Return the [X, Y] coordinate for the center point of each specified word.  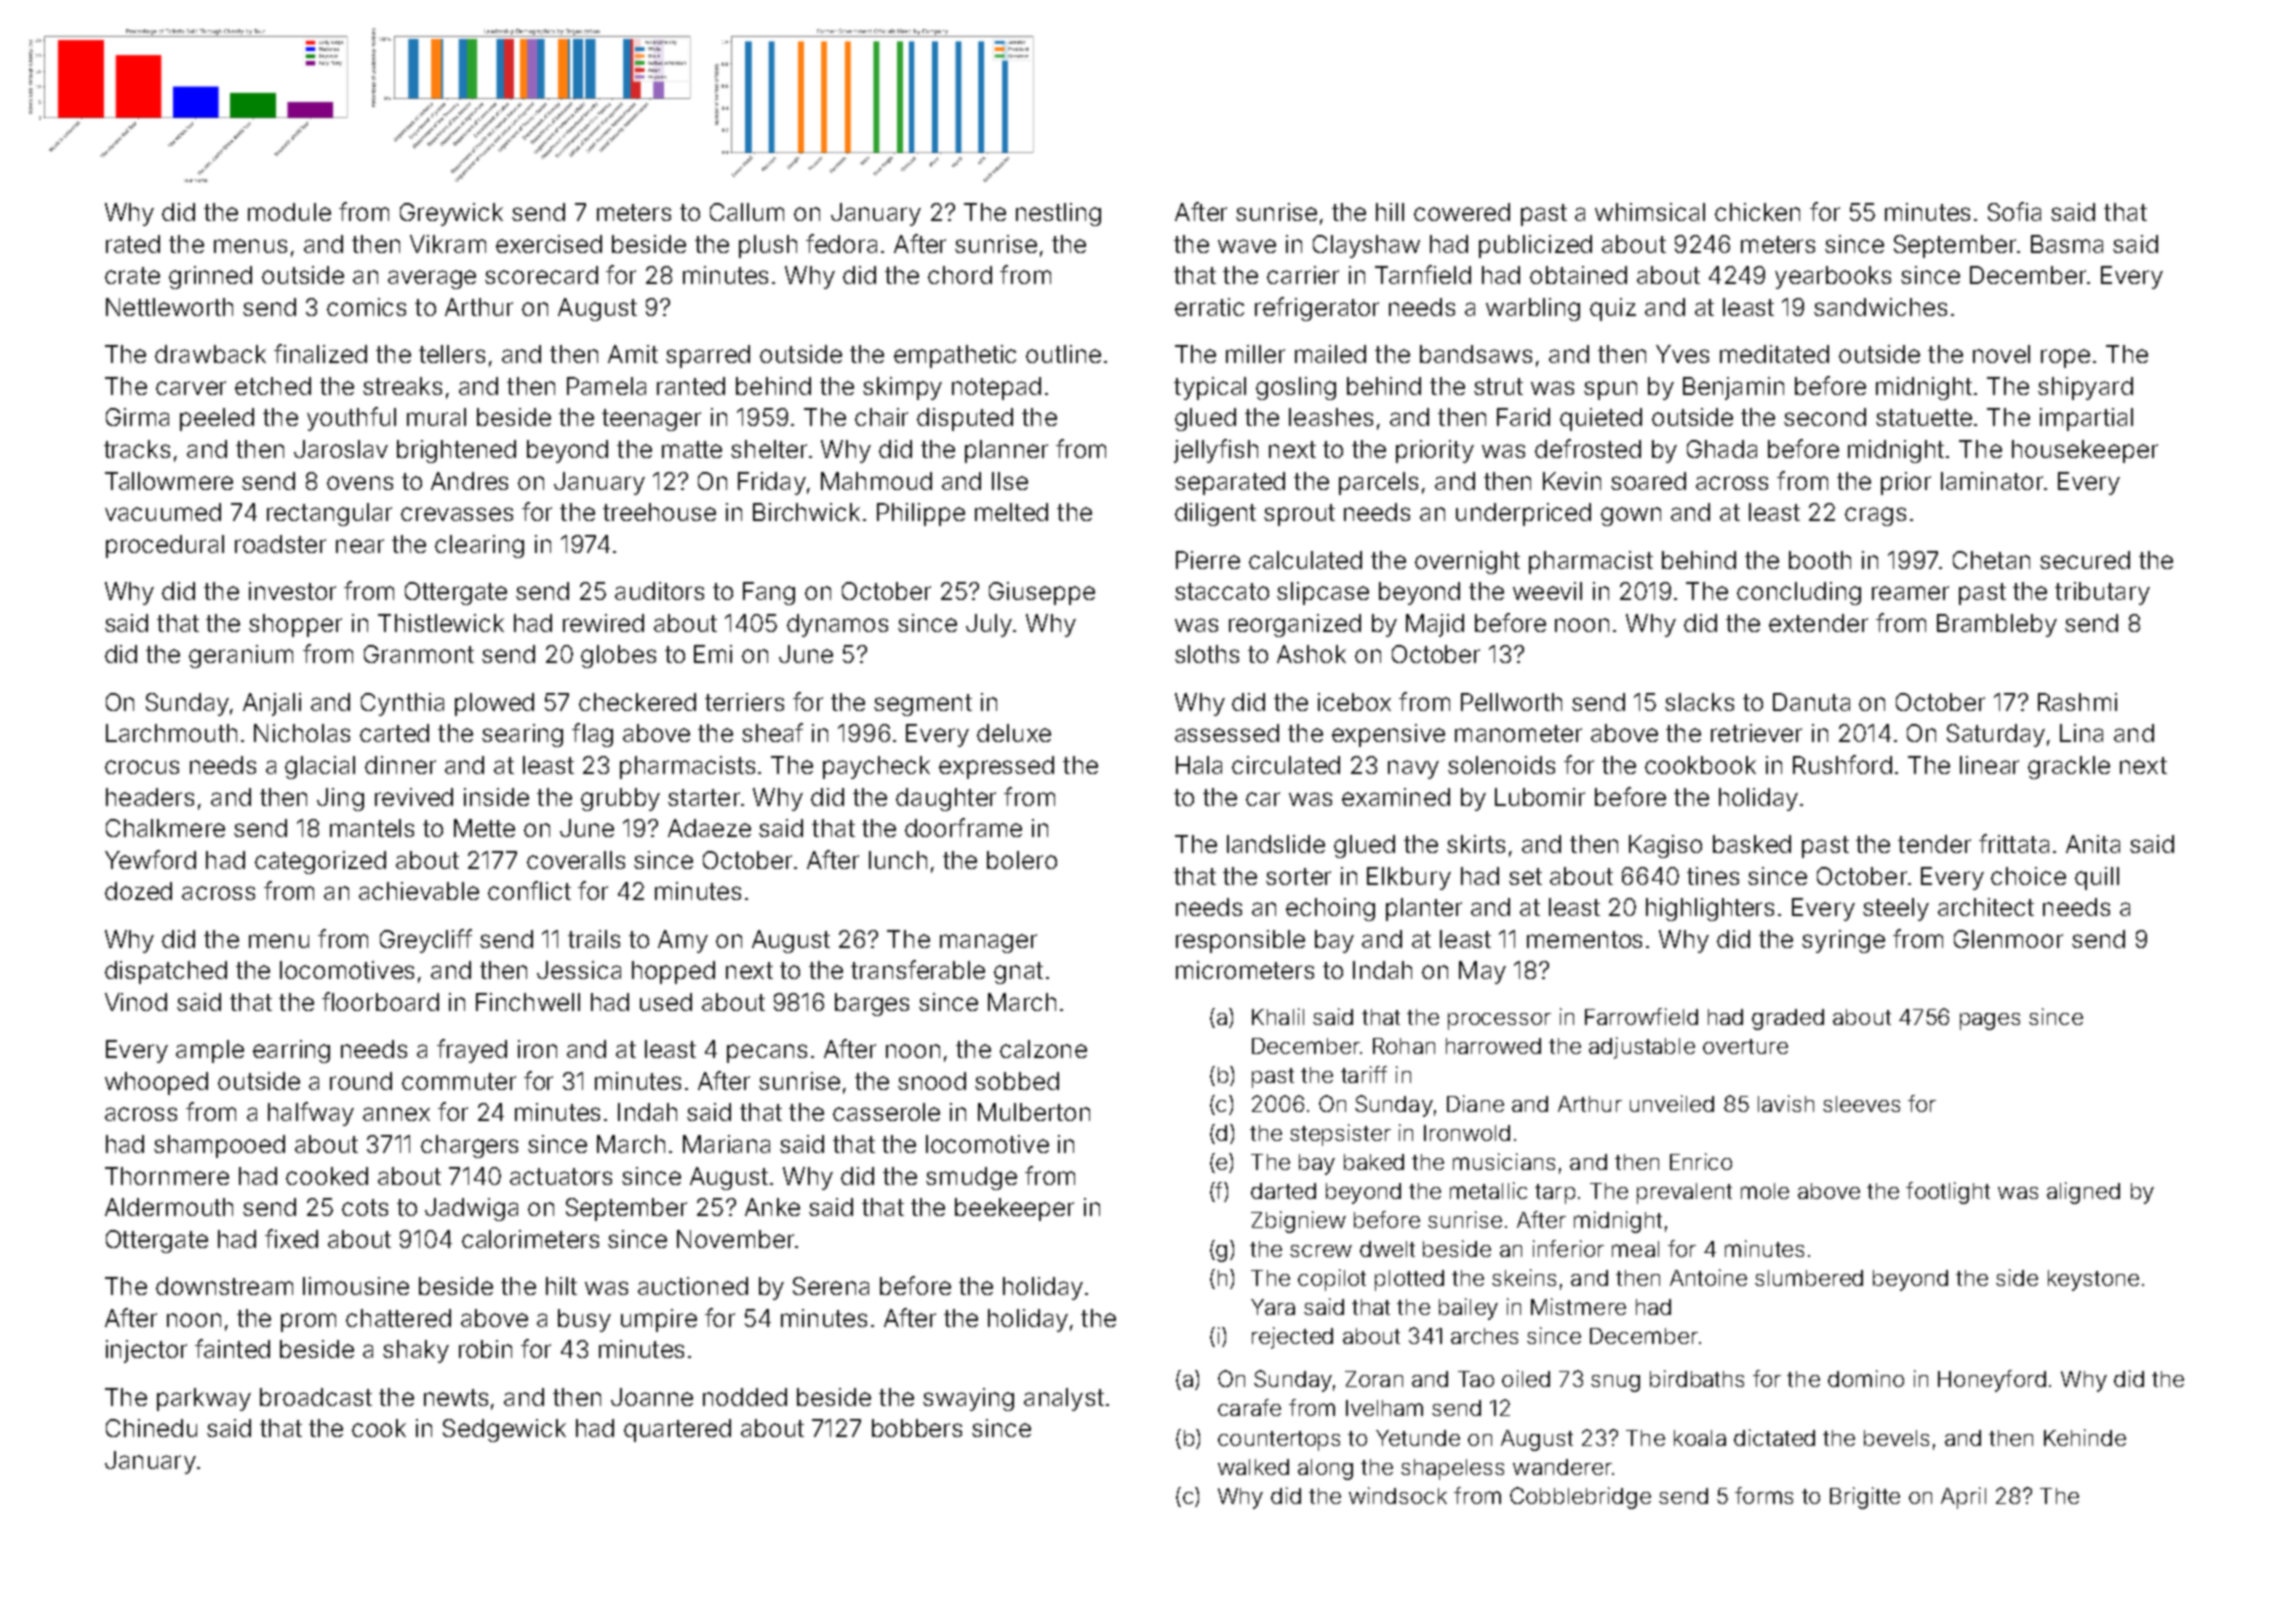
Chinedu [151, 1428]
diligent [1215, 514]
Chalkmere [165, 828]
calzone [1043, 1049]
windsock [1398, 1495]
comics [366, 307]
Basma [2067, 244]
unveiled [1672, 1103]
